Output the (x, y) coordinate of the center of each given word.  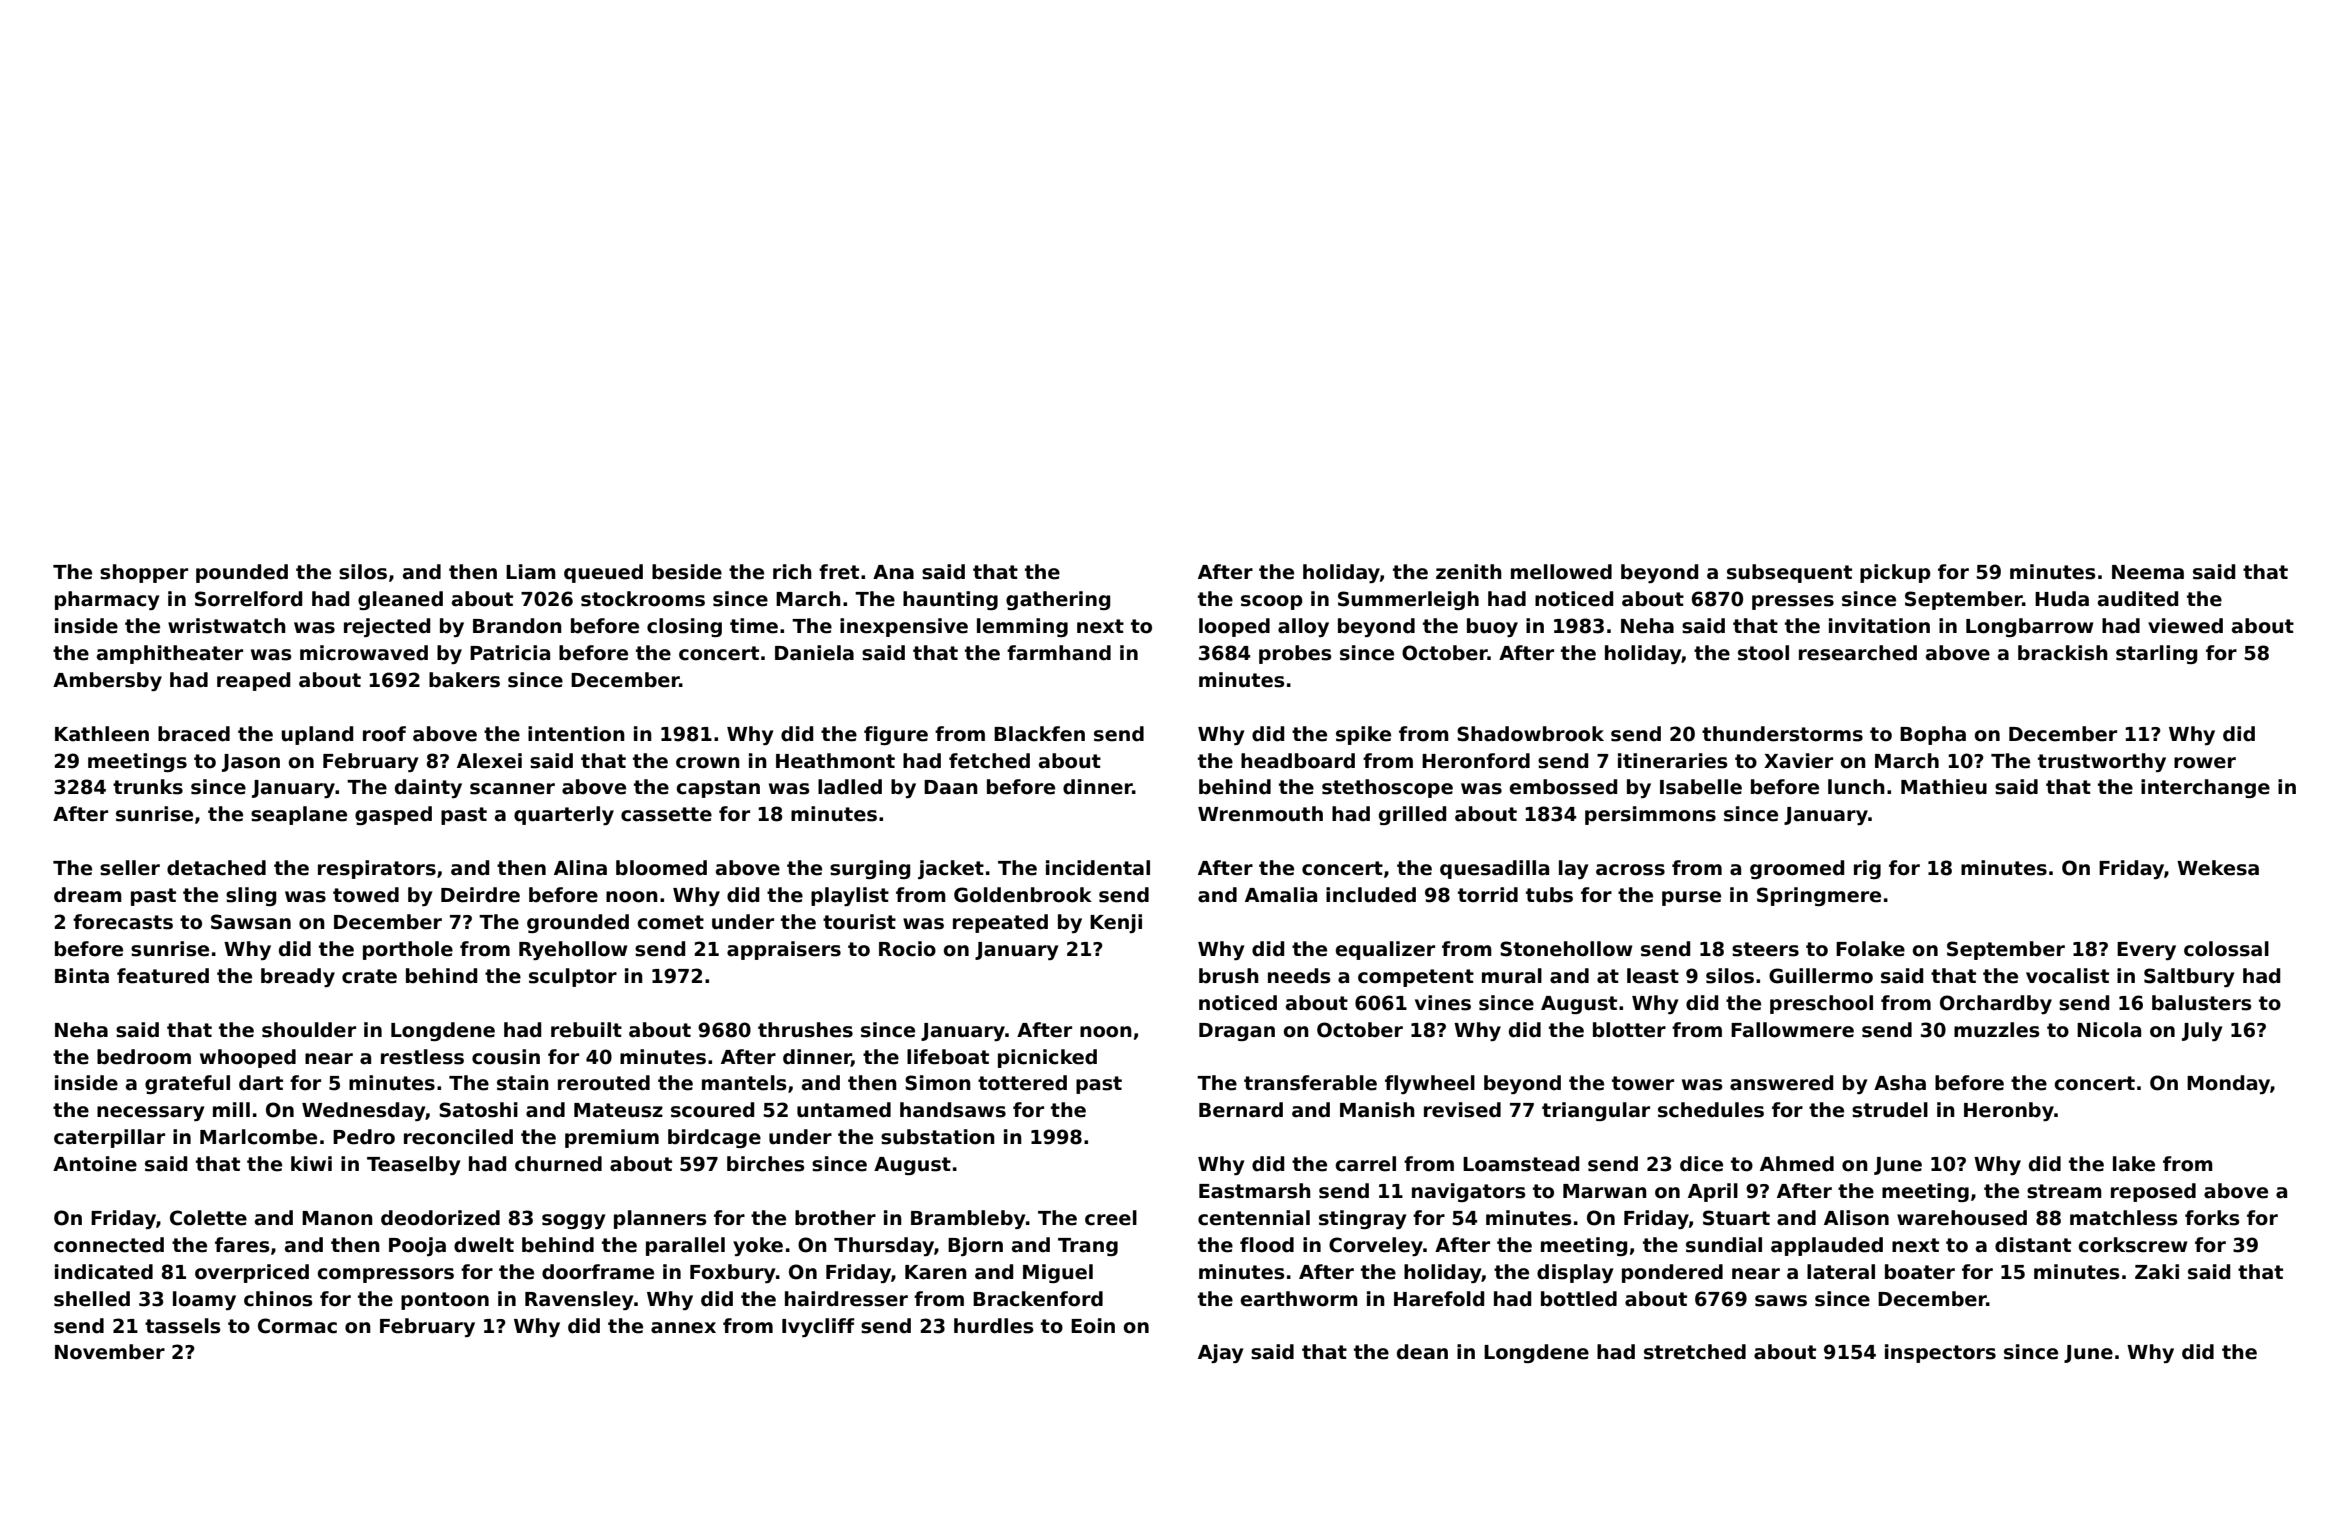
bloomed (661, 868)
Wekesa (2218, 868)
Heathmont (835, 761)
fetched (989, 761)
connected (109, 1245)
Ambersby (107, 681)
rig (1867, 869)
